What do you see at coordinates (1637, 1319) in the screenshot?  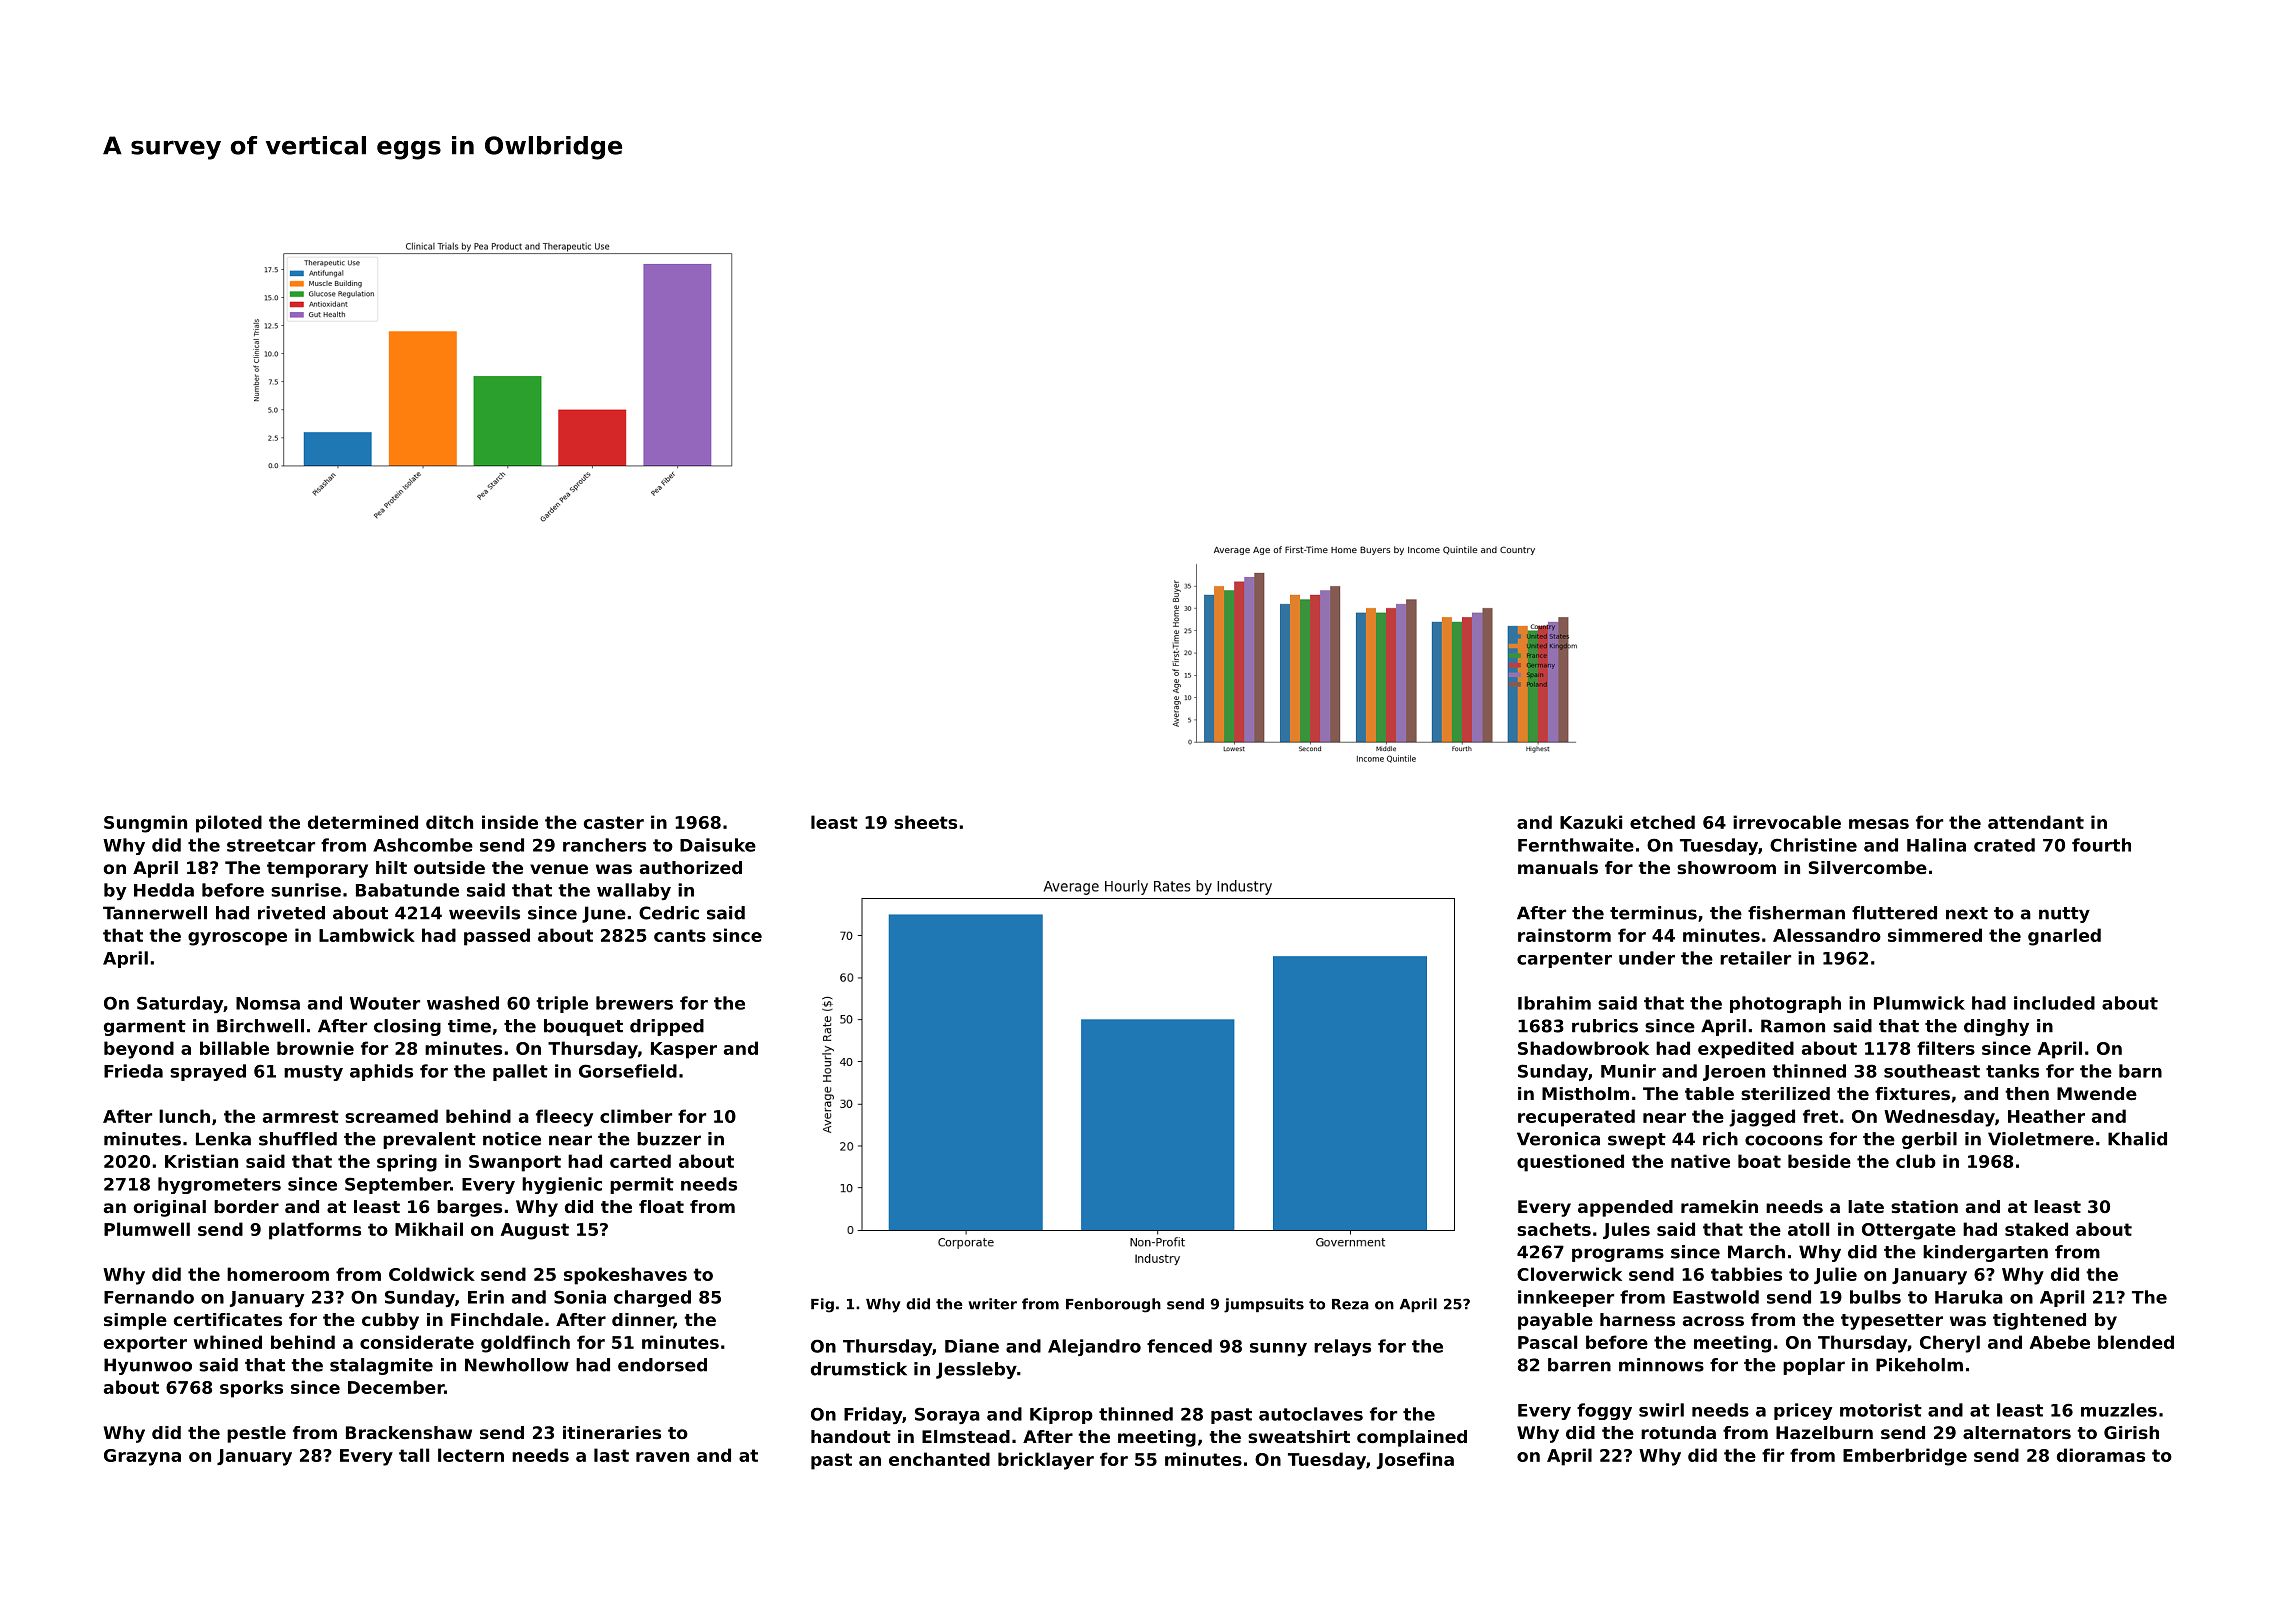 I see `harness` at bounding box center [1637, 1319].
